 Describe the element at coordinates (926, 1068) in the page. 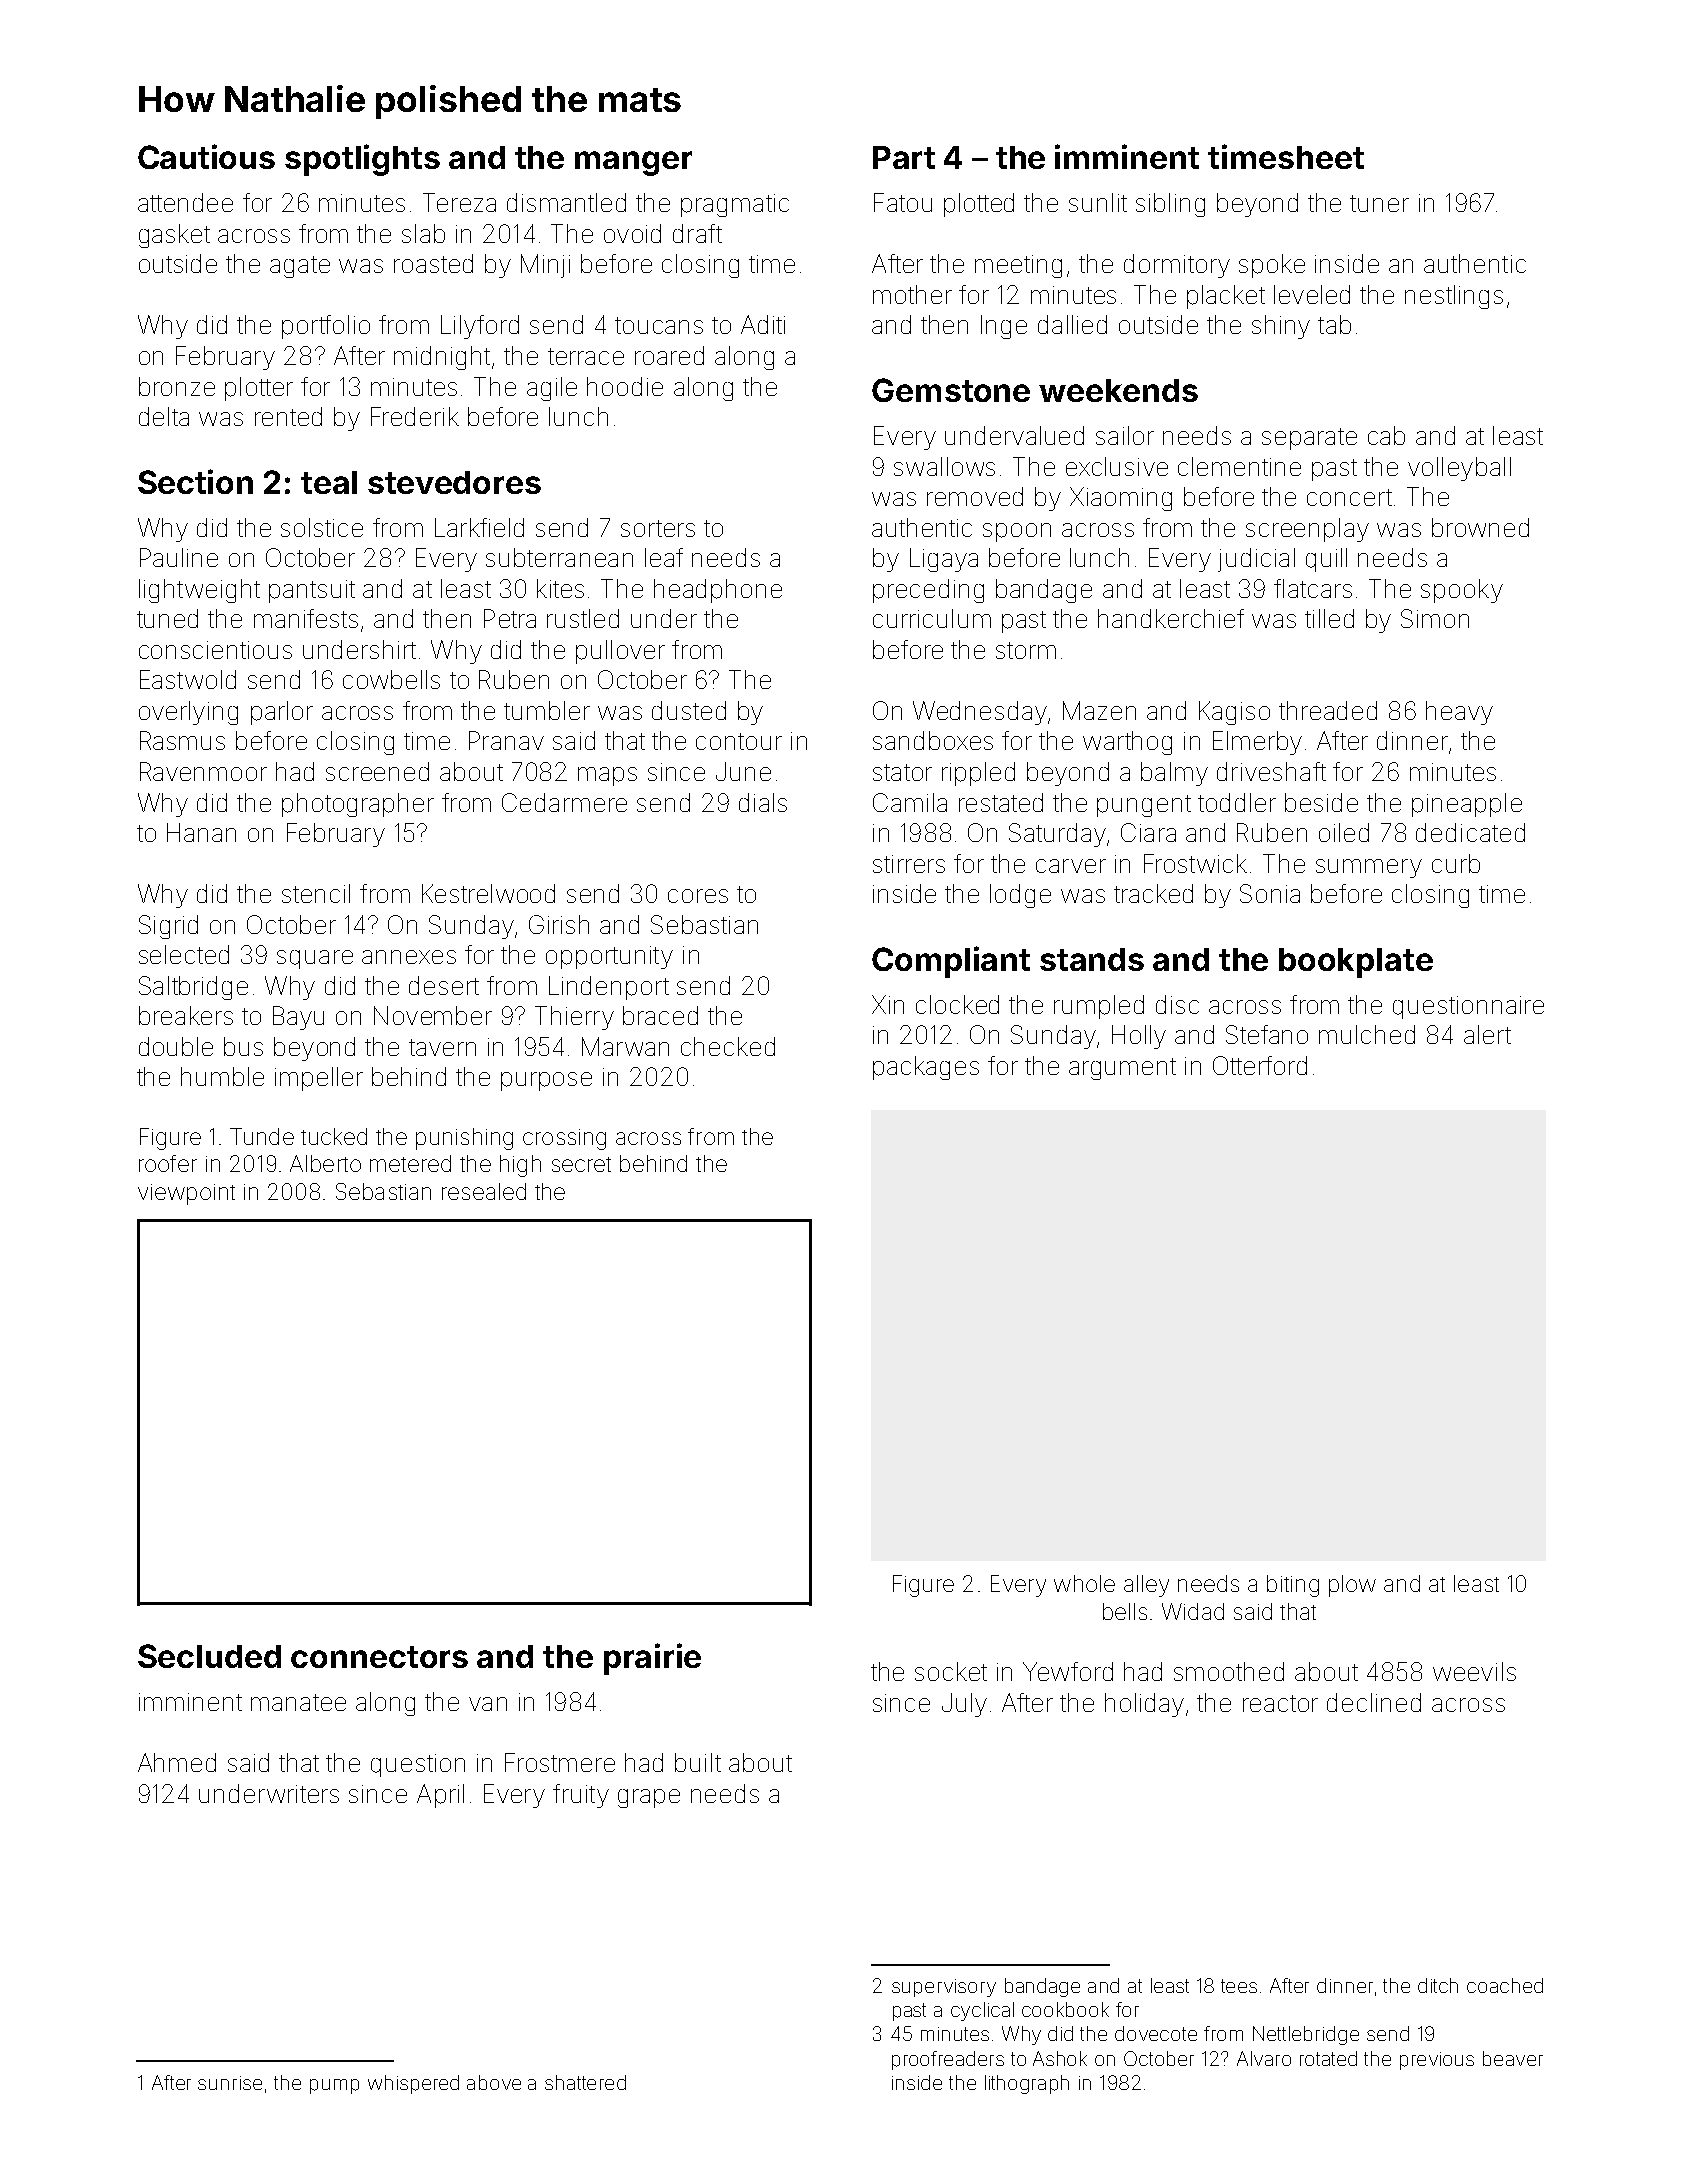

I see `packages` at that location.
